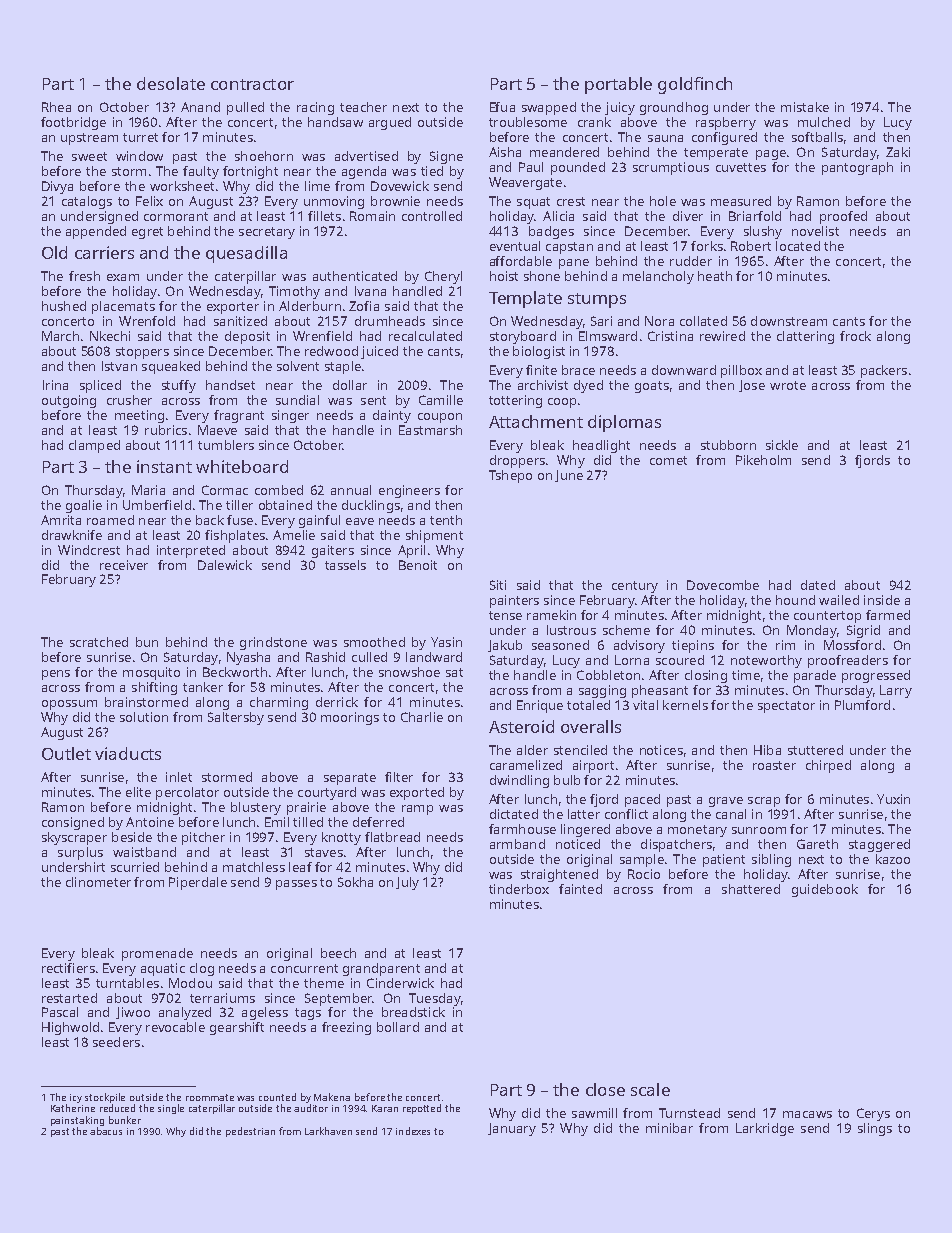 The image size is (952, 1233). I want to click on sunroom, so click(759, 830).
